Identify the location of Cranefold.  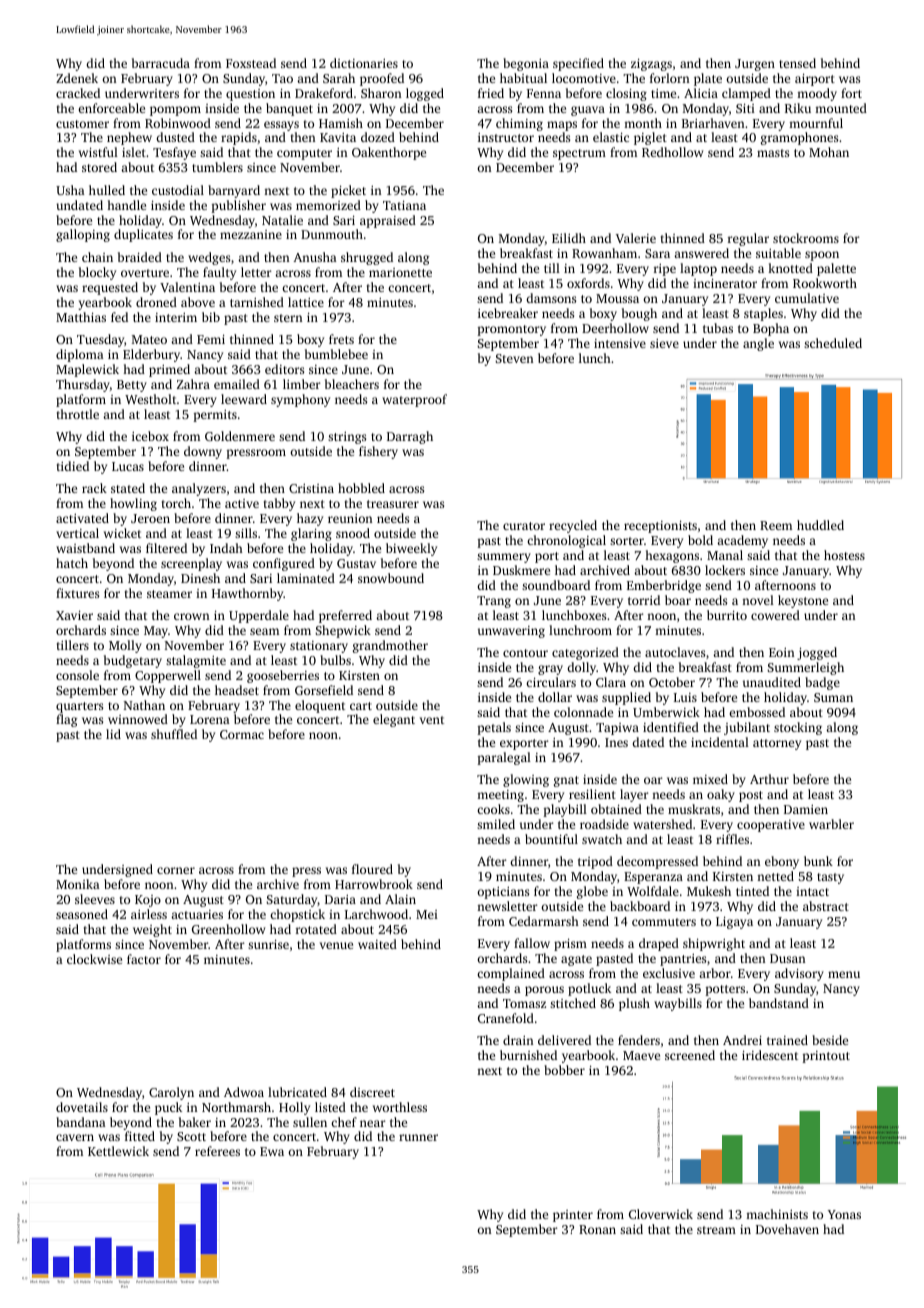
(506, 1018).
